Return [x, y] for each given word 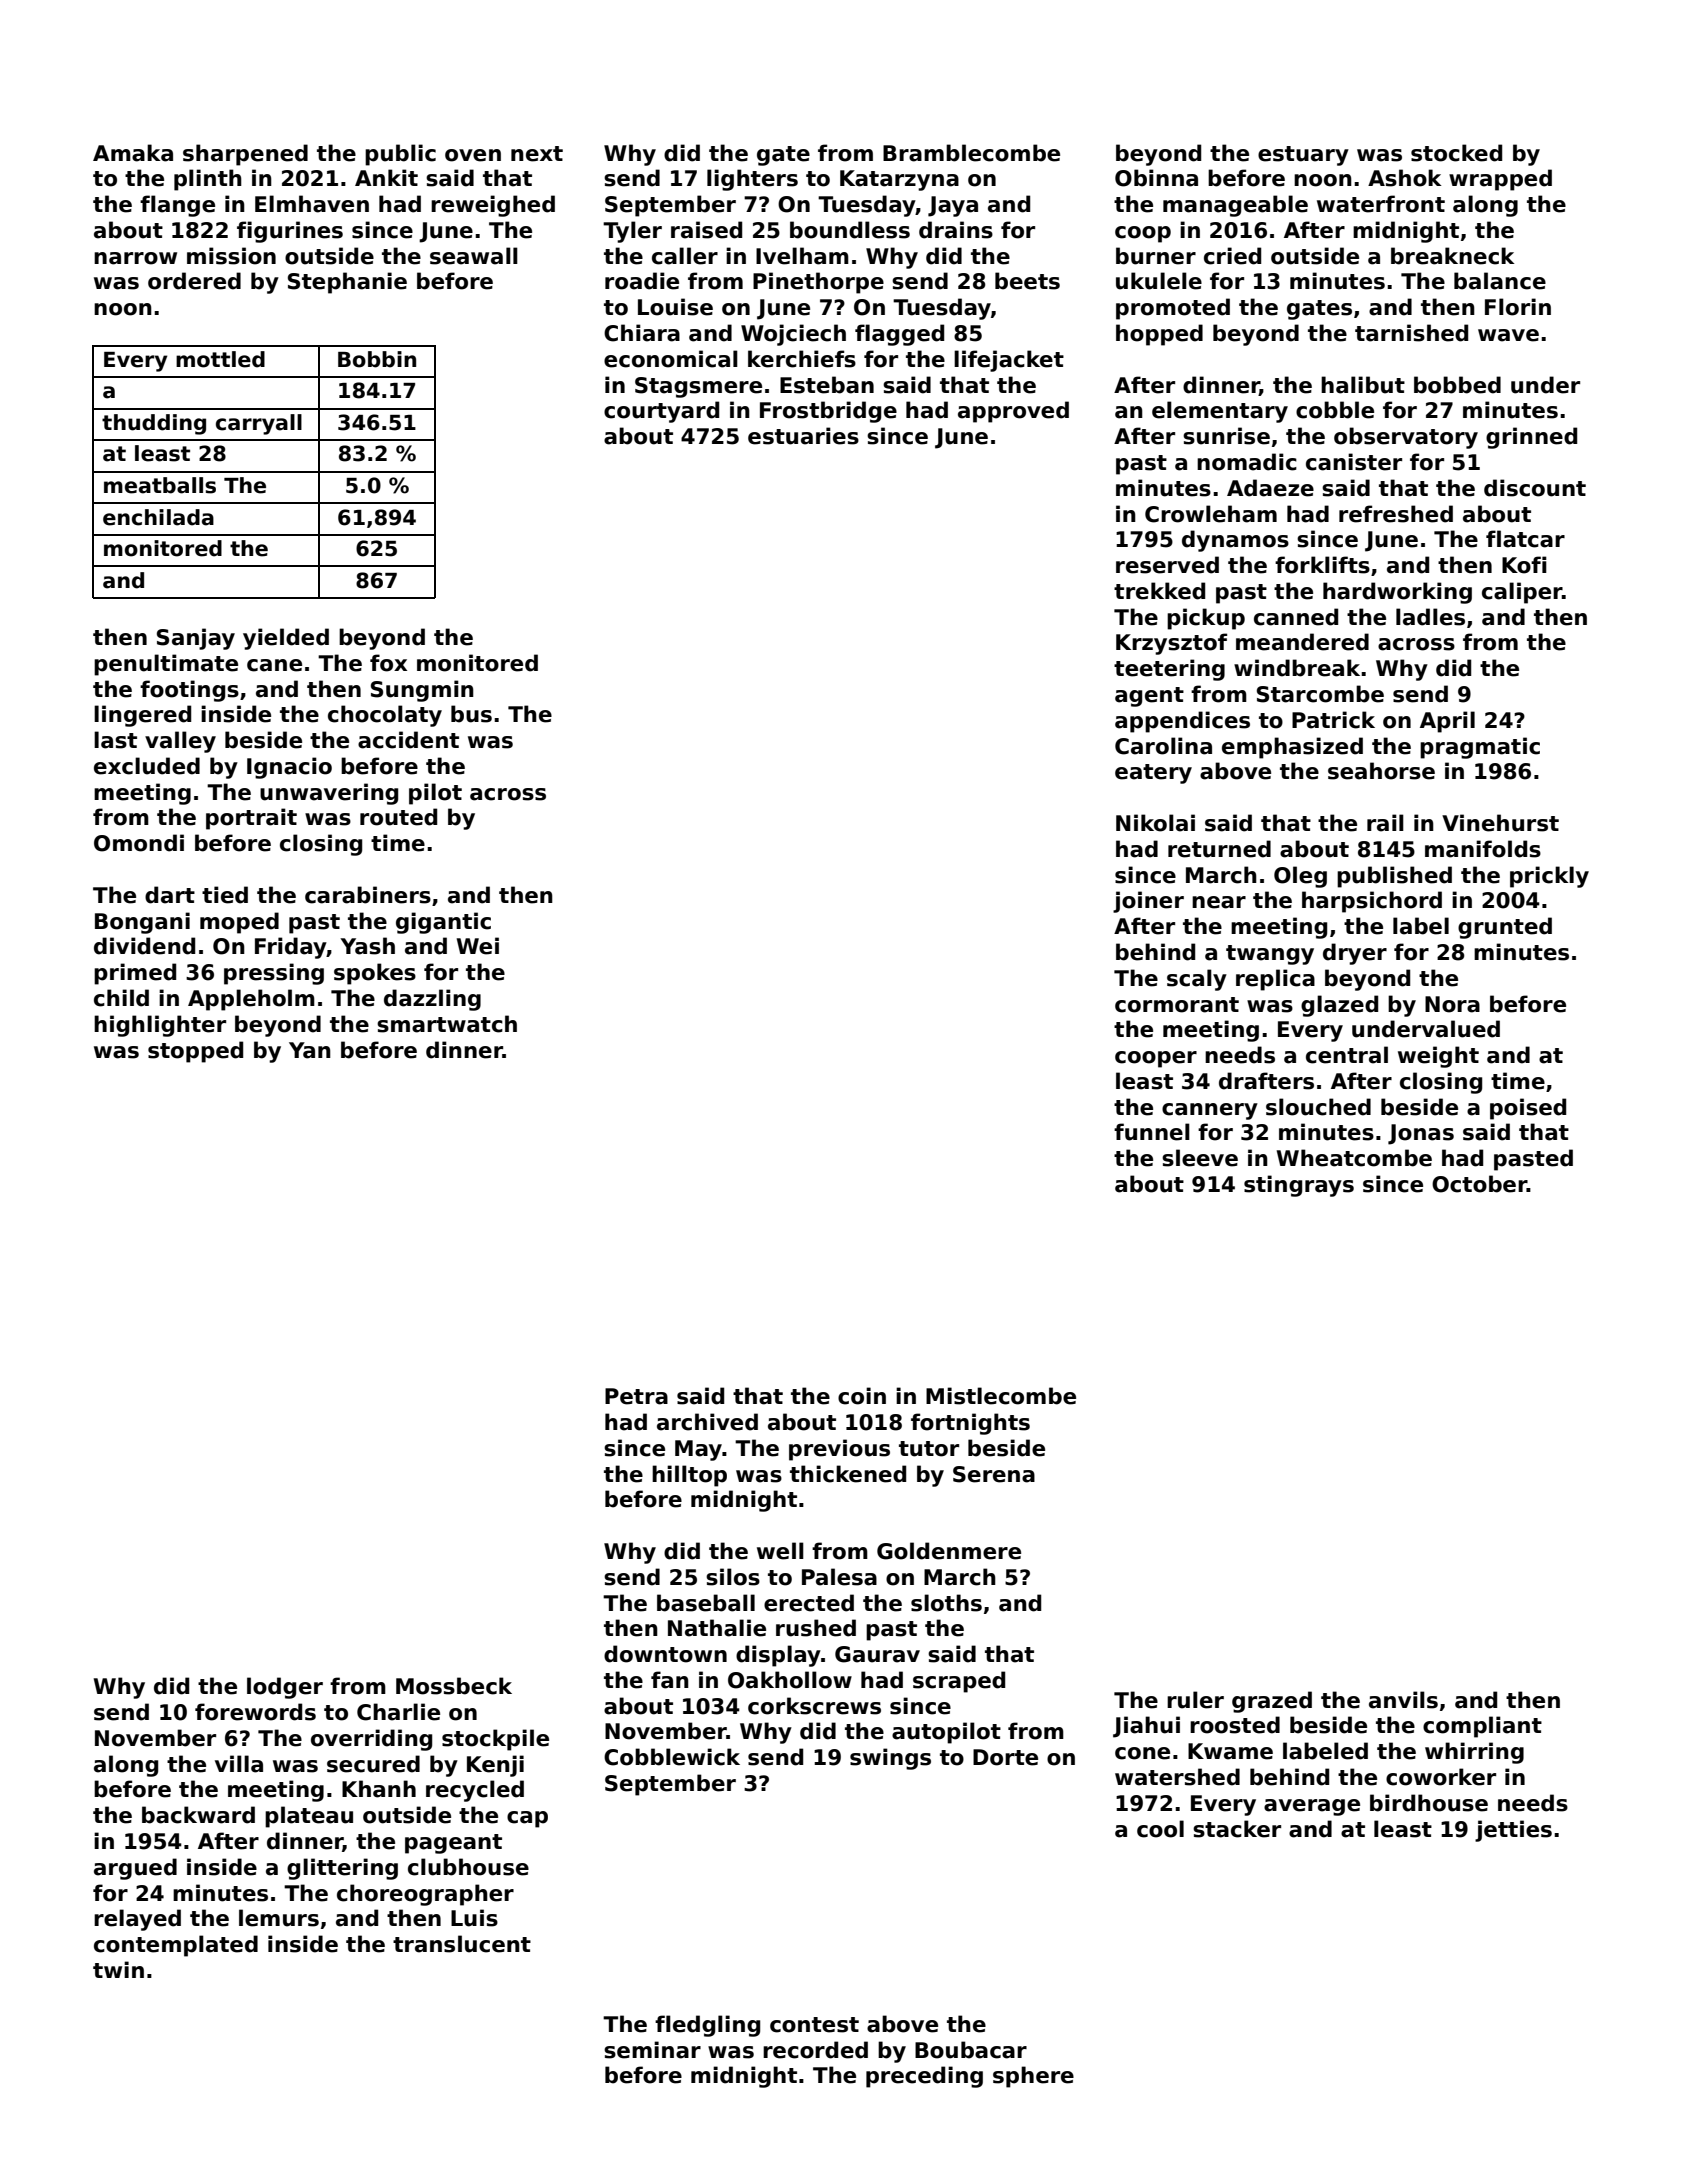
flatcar [1525, 539]
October [1479, 1184]
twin [118, 1969]
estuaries [803, 436]
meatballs [160, 485]
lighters [752, 180]
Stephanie [347, 283]
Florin [1518, 307]
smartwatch [447, 1024]
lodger [285, 1688]
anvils [1403, 1700]
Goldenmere [949, 1551]
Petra [636, 1396]
